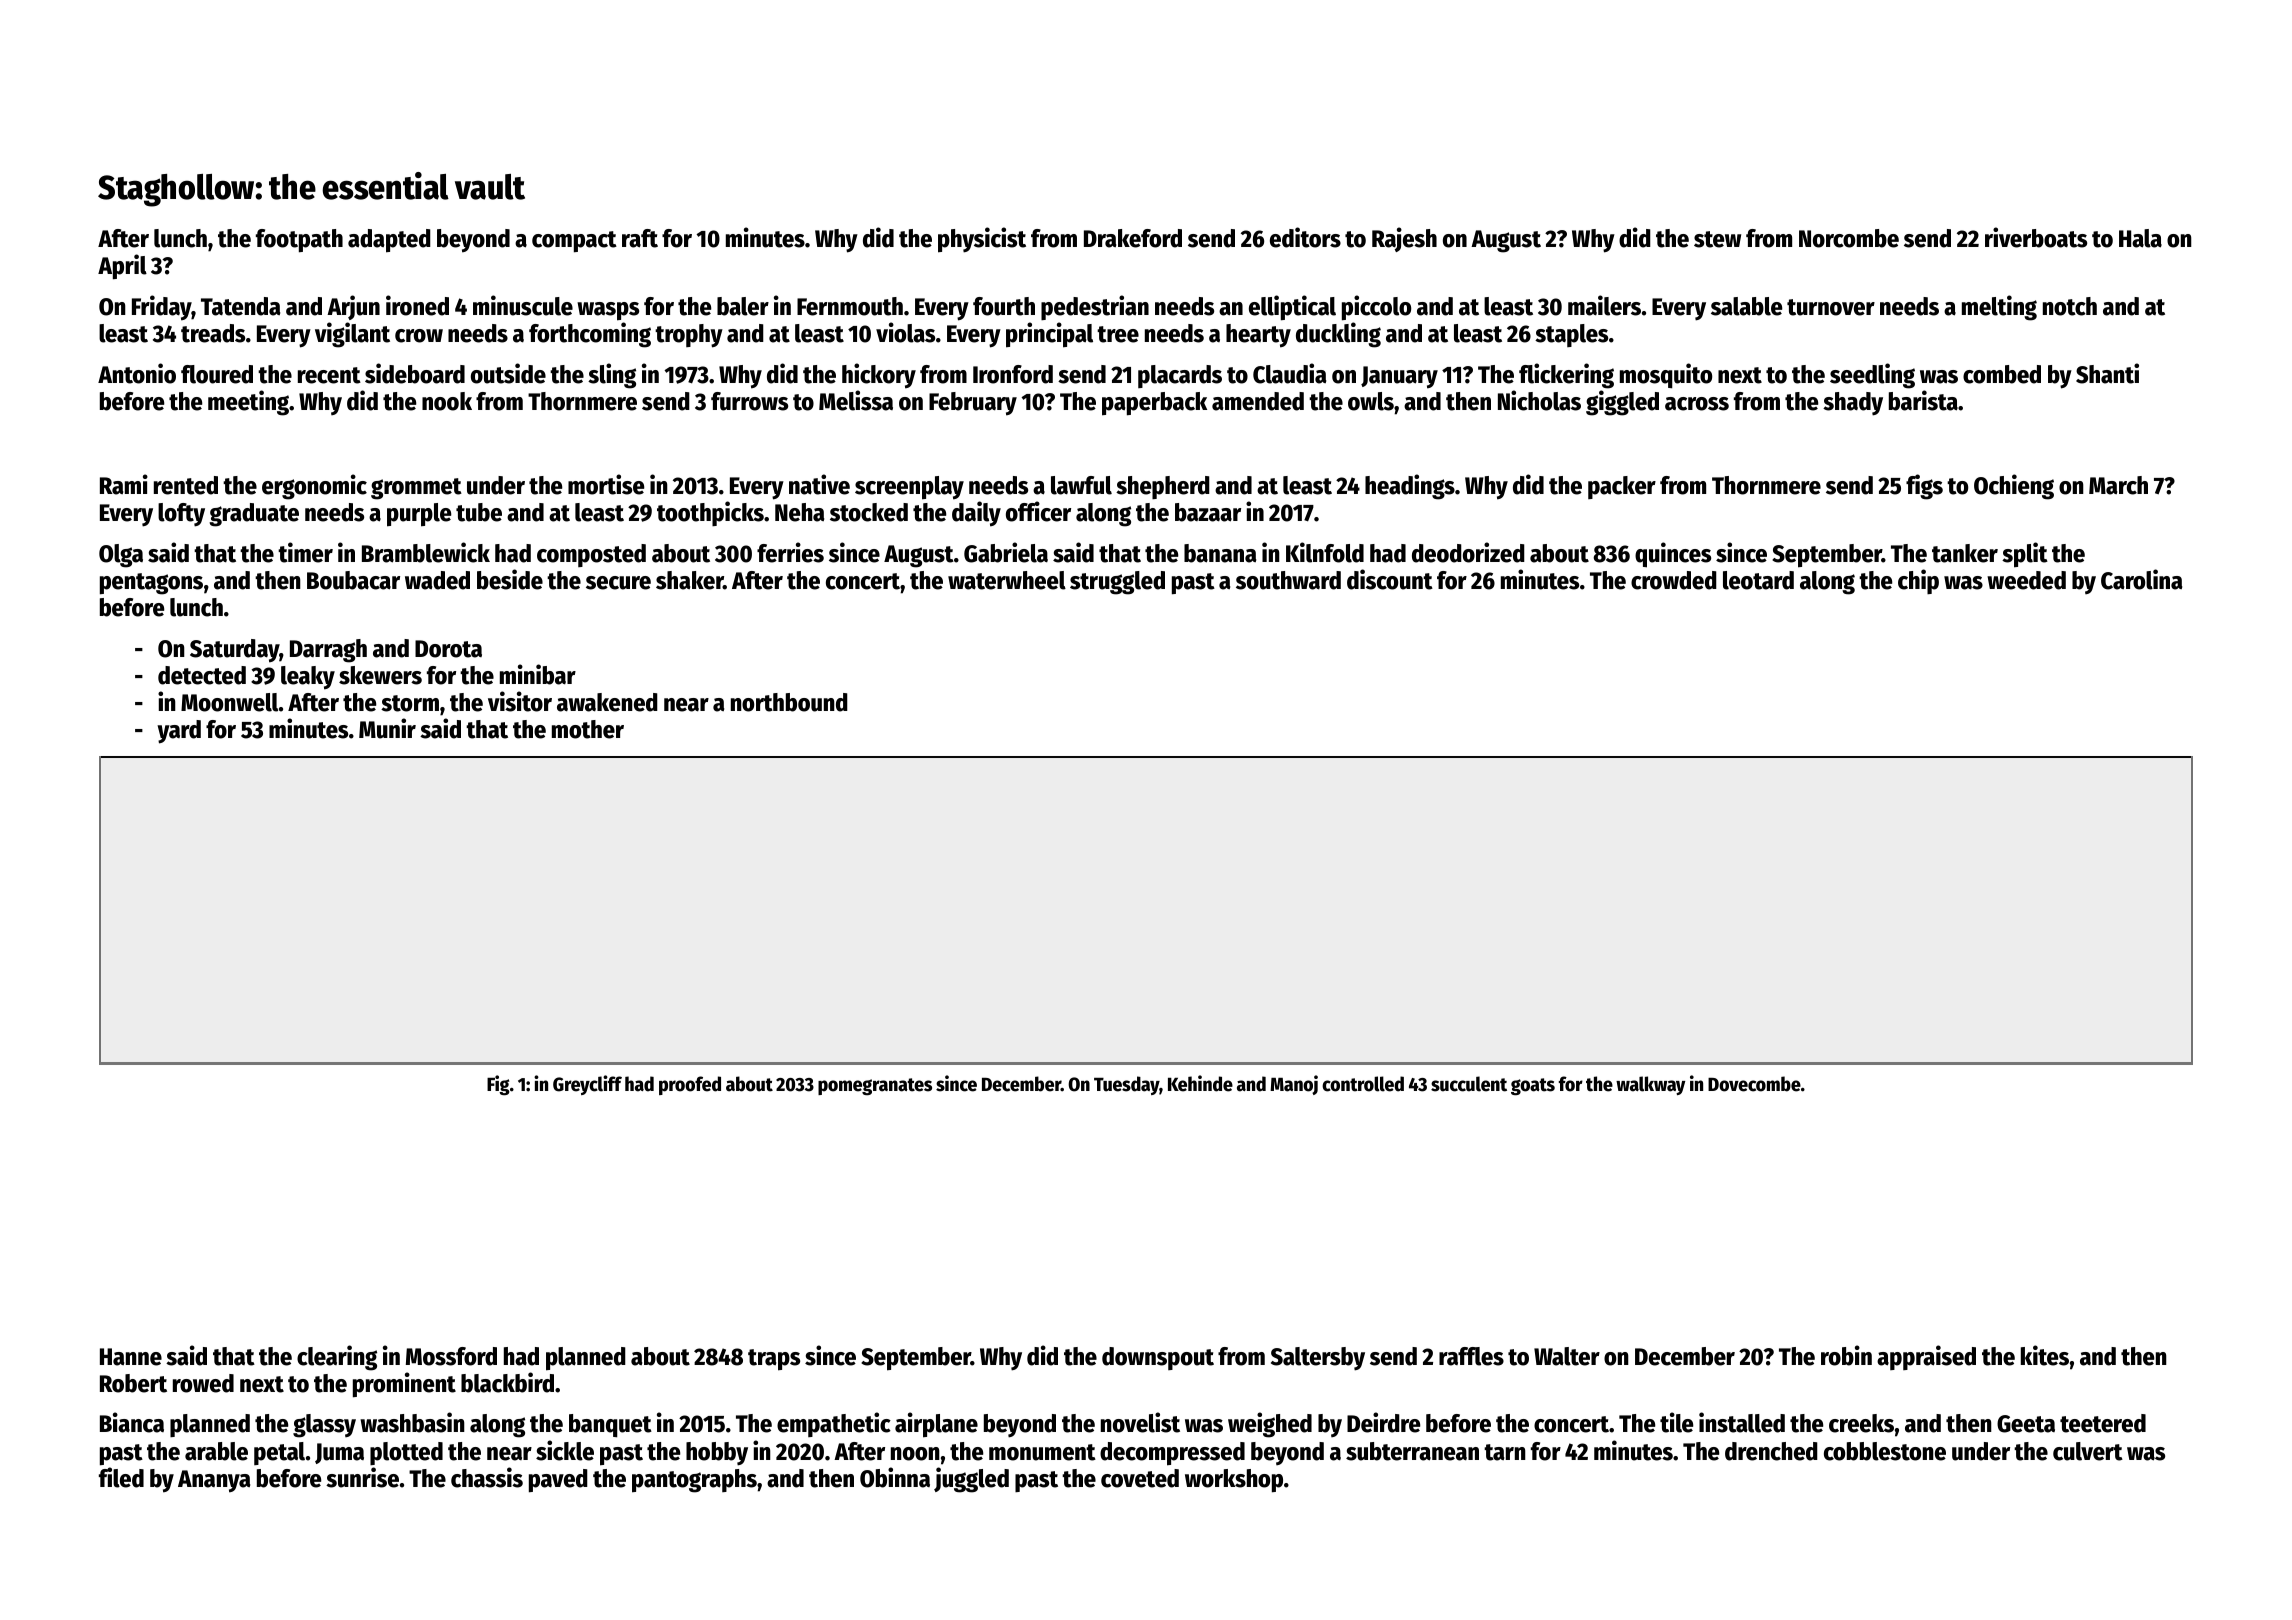  Describe the element at coordinates (558, 1481) in the screenshot. I see `paved` at that location.
